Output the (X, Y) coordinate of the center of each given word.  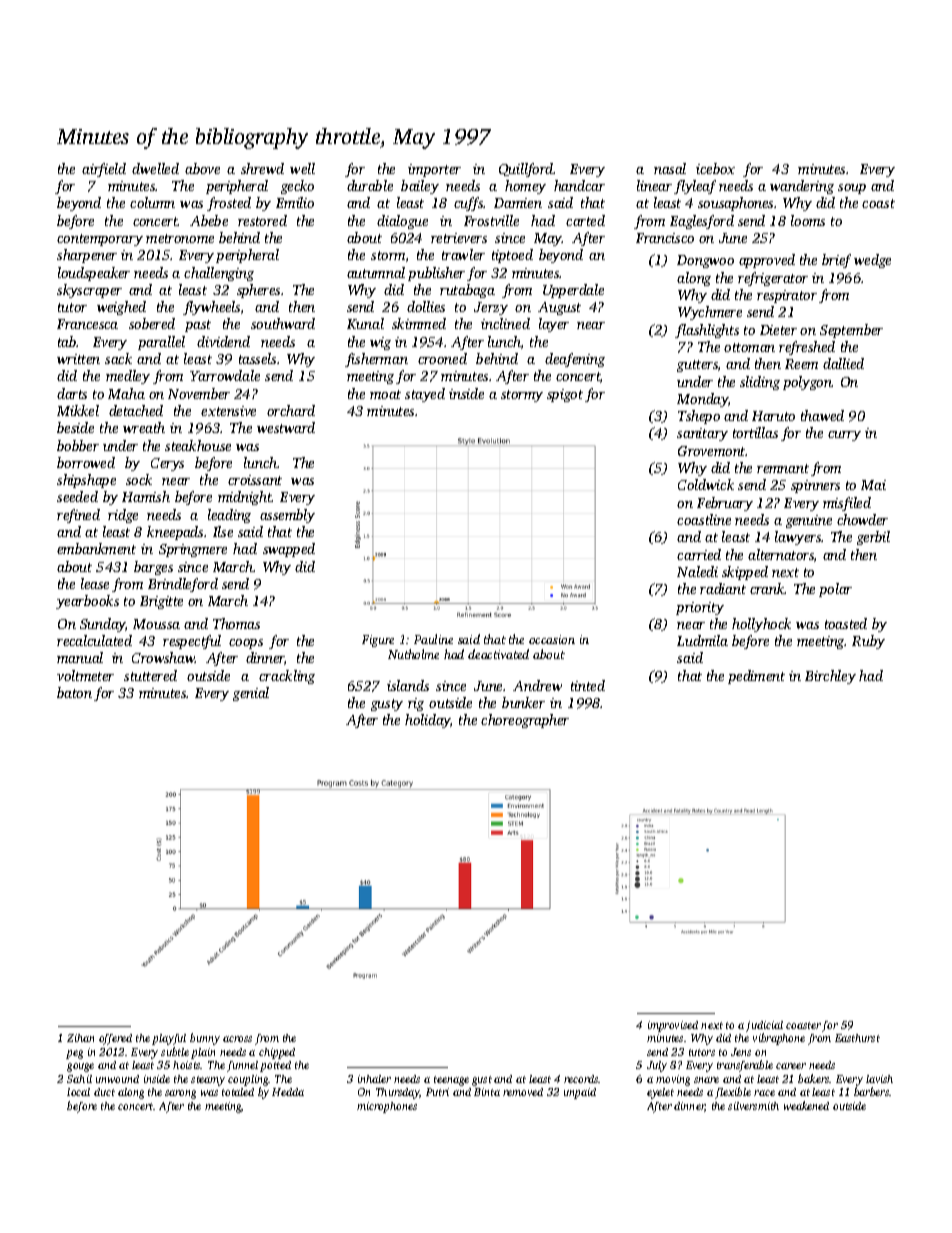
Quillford (526, 170)
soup (852, 189)
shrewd (262, 168)
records (581, 1079)
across (237, 1039)
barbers (871, 1091)
